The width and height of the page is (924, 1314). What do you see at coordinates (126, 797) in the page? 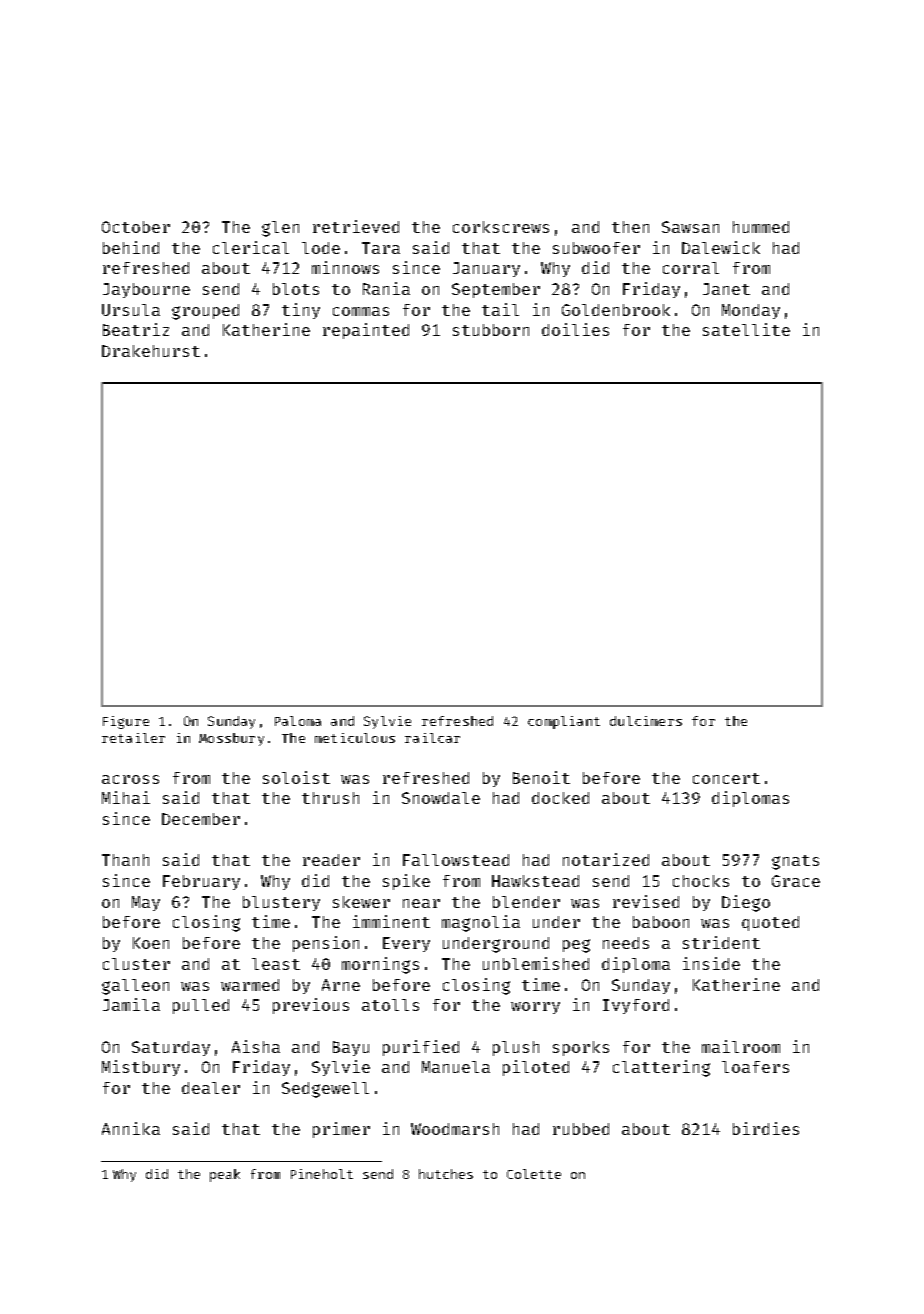
I see `Mihai` at bounding box center [126, 797].
